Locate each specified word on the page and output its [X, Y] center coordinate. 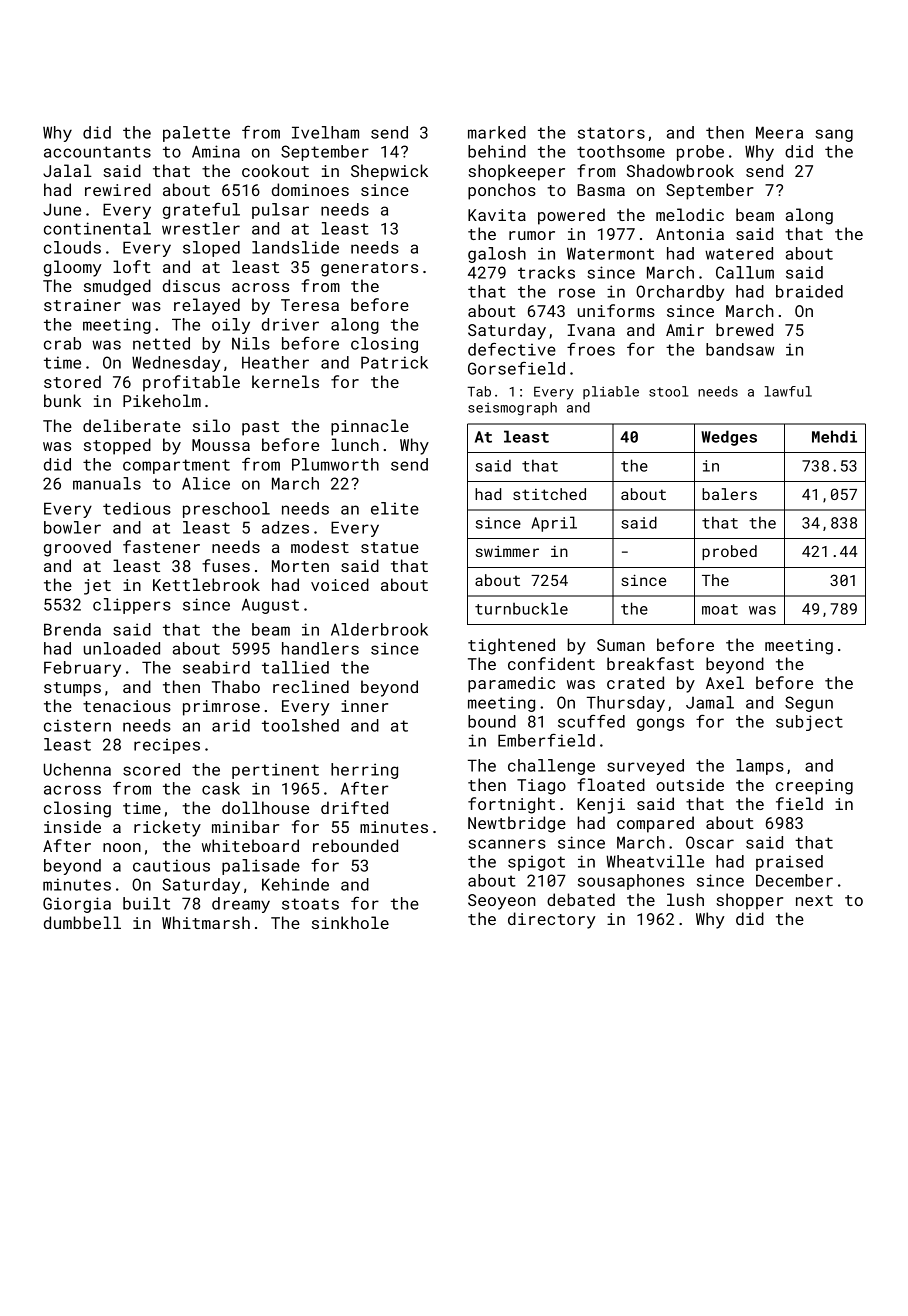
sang [834, 135]
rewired [118, 189]
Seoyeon [502, 902]
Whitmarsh [206, 922]
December [794, 880]
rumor [532, 235]
